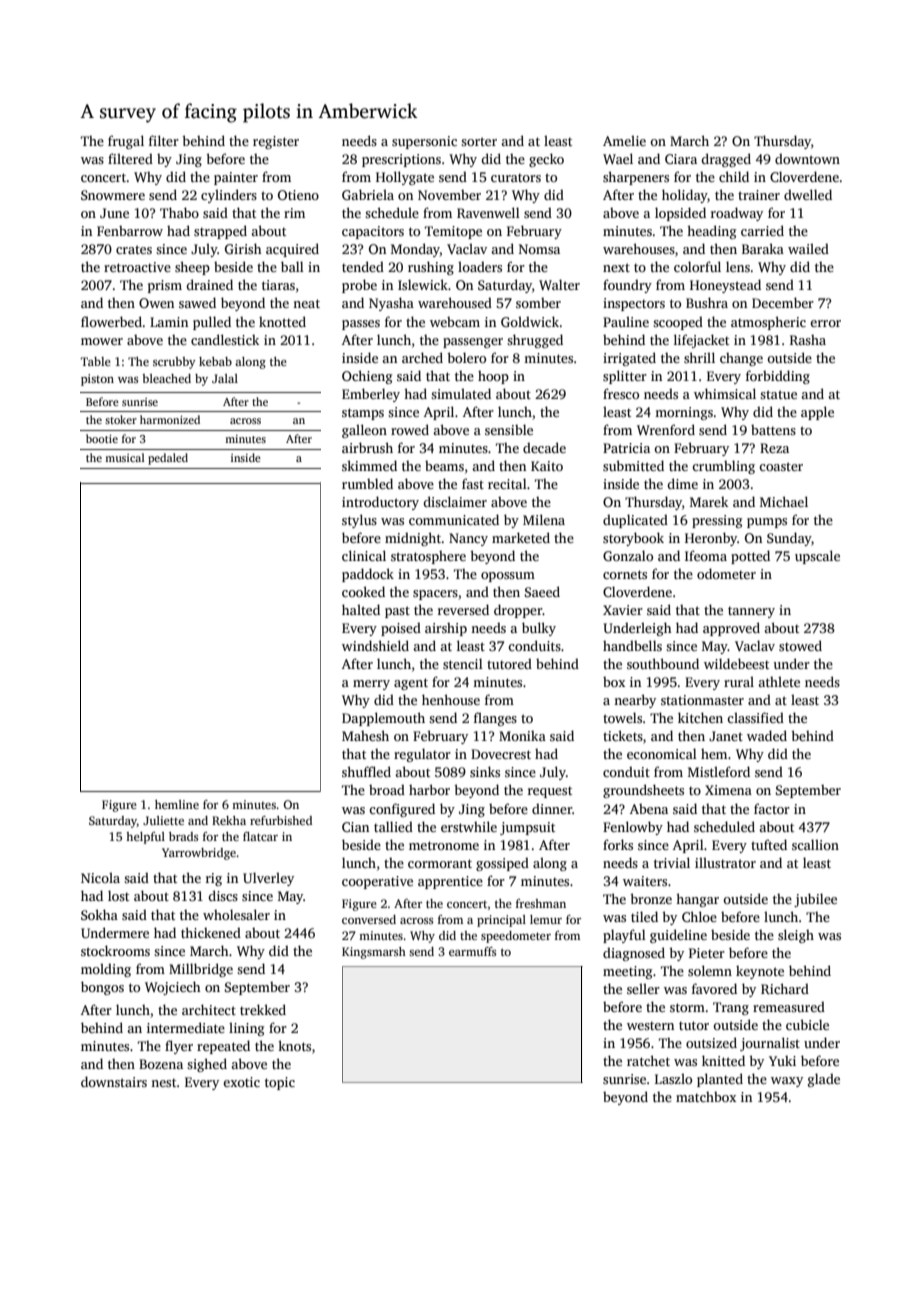 Image resolution: width=924 pixels, height=1308 pixels. What do you see at coordinates (168, 459) in the image?
I see `pedaled` at bounding box center [168, 459].
